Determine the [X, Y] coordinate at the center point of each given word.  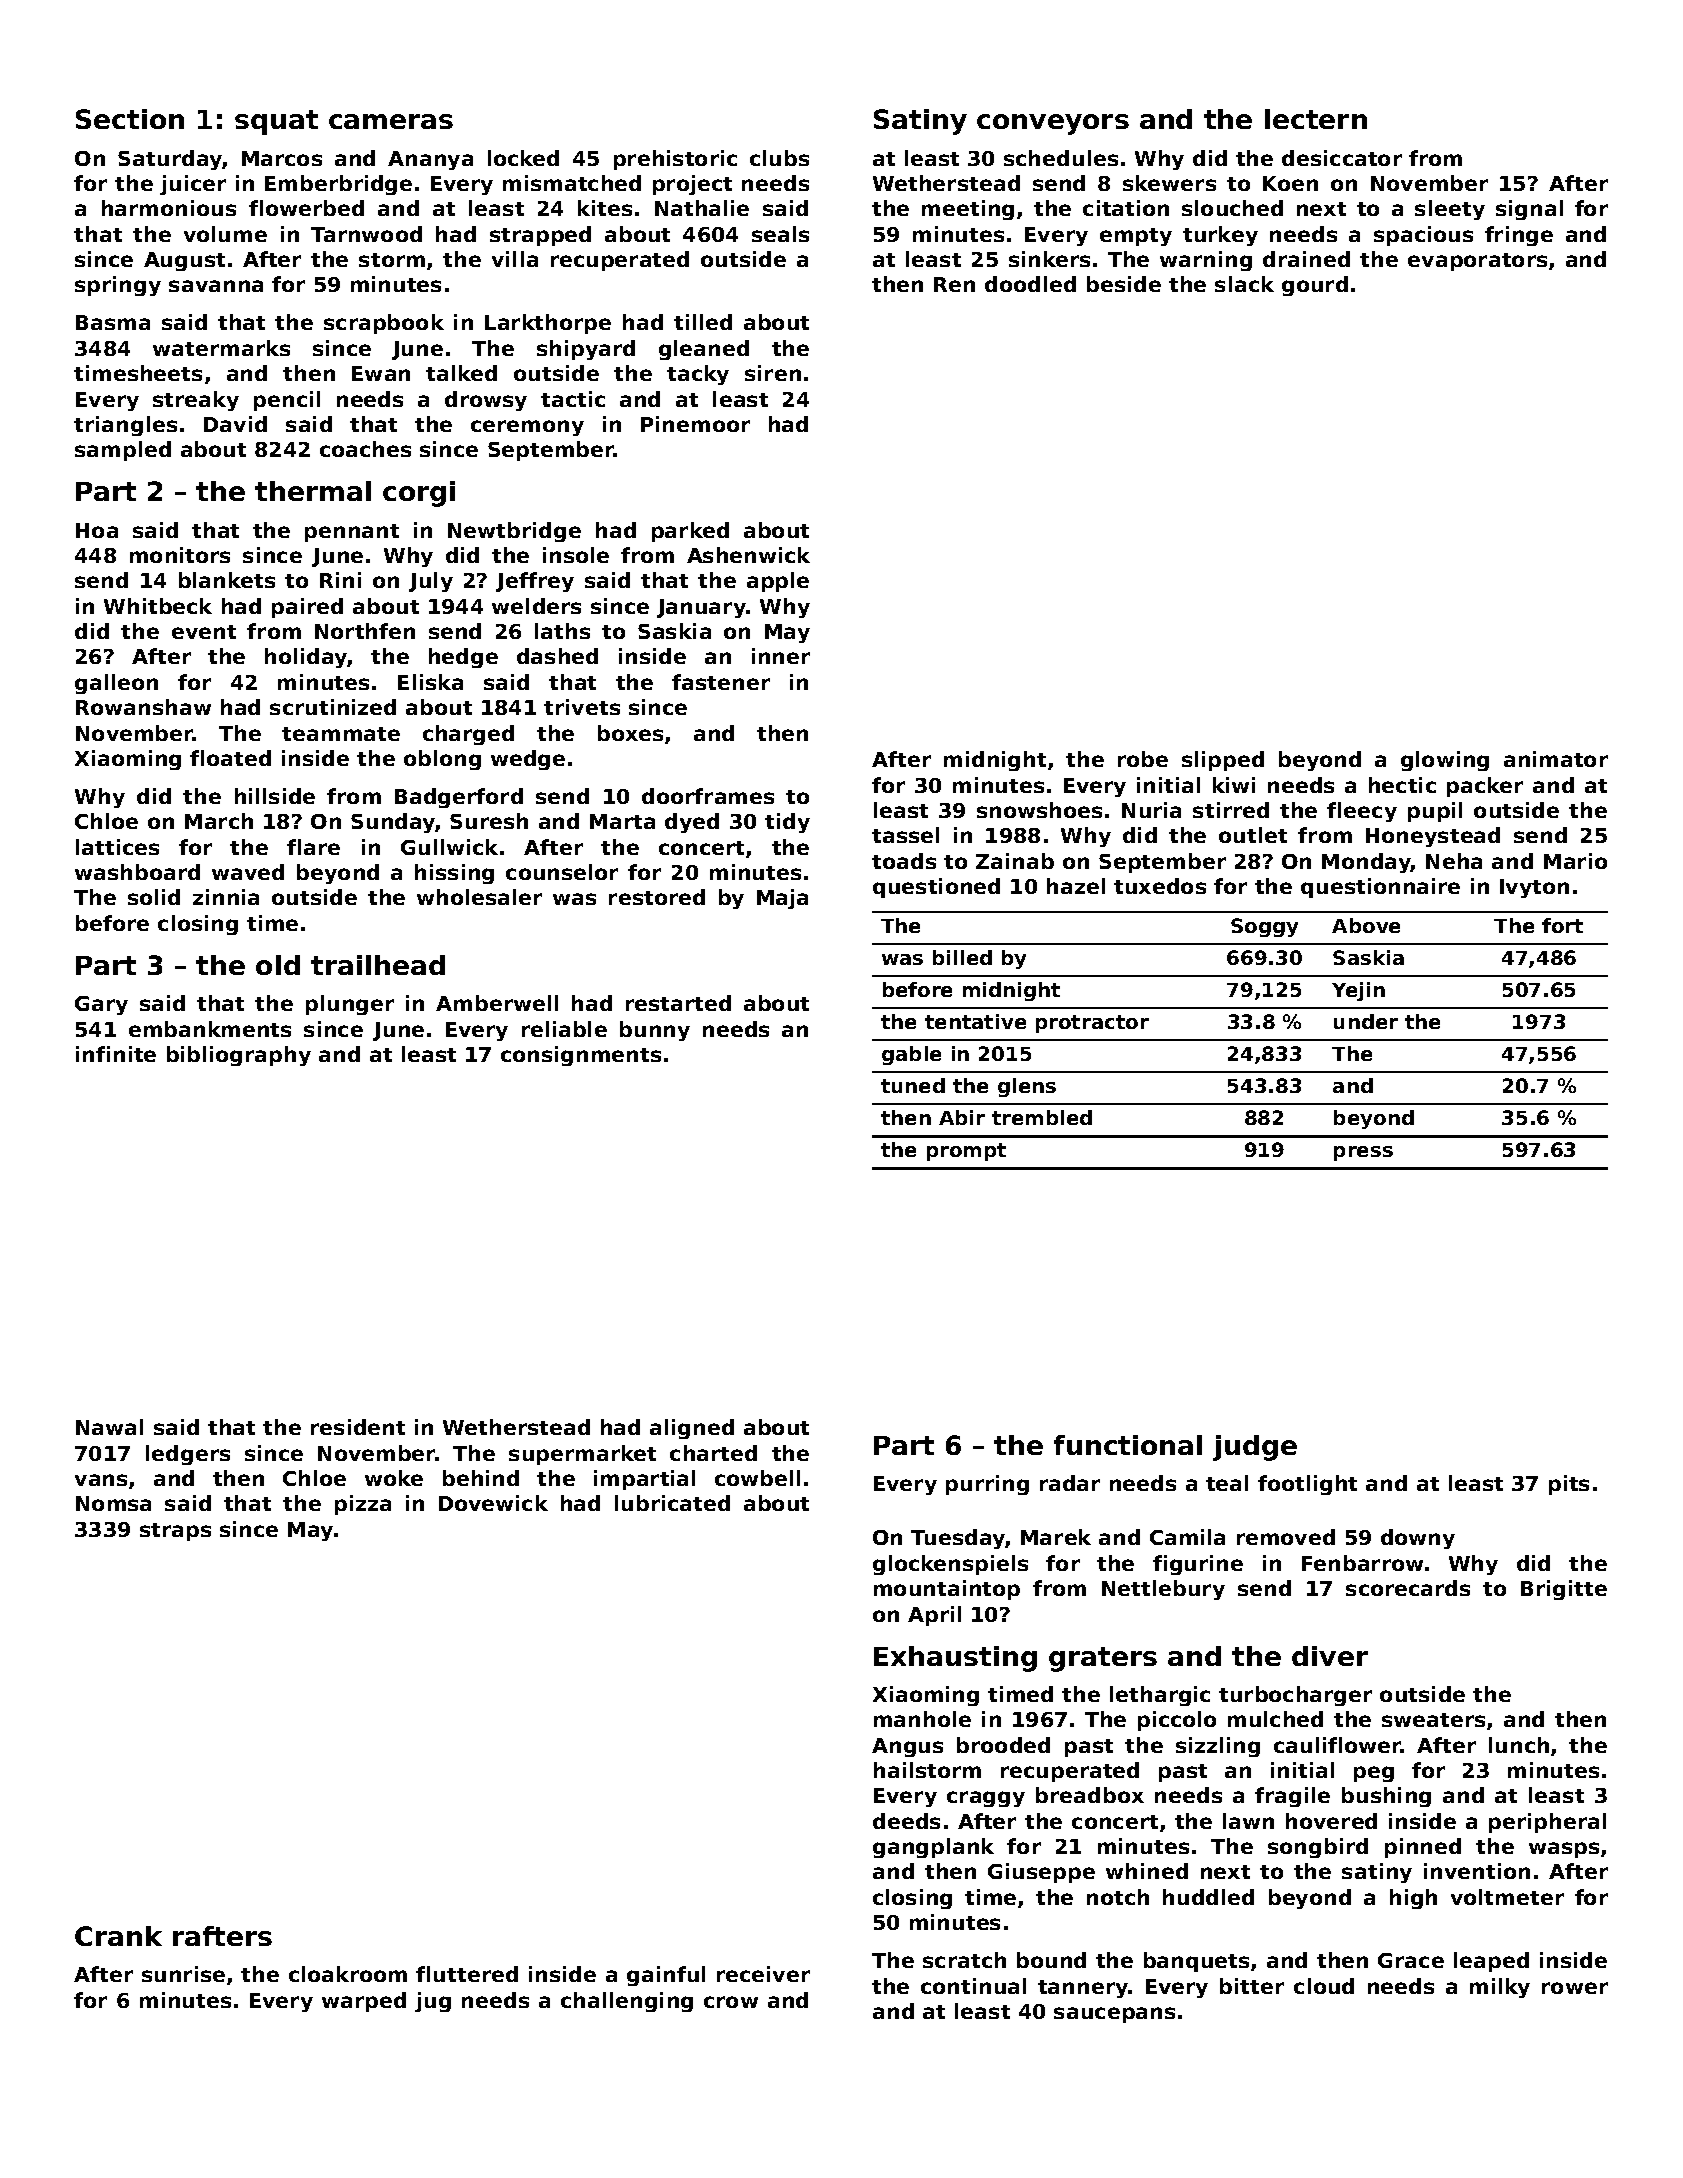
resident [358, 1427]
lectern [1316, 119]
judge [1255, 1448]
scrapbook [384, 324]
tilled [703, 322]
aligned [692, 1429]
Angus [907, 1747]
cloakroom [348, 1974]
